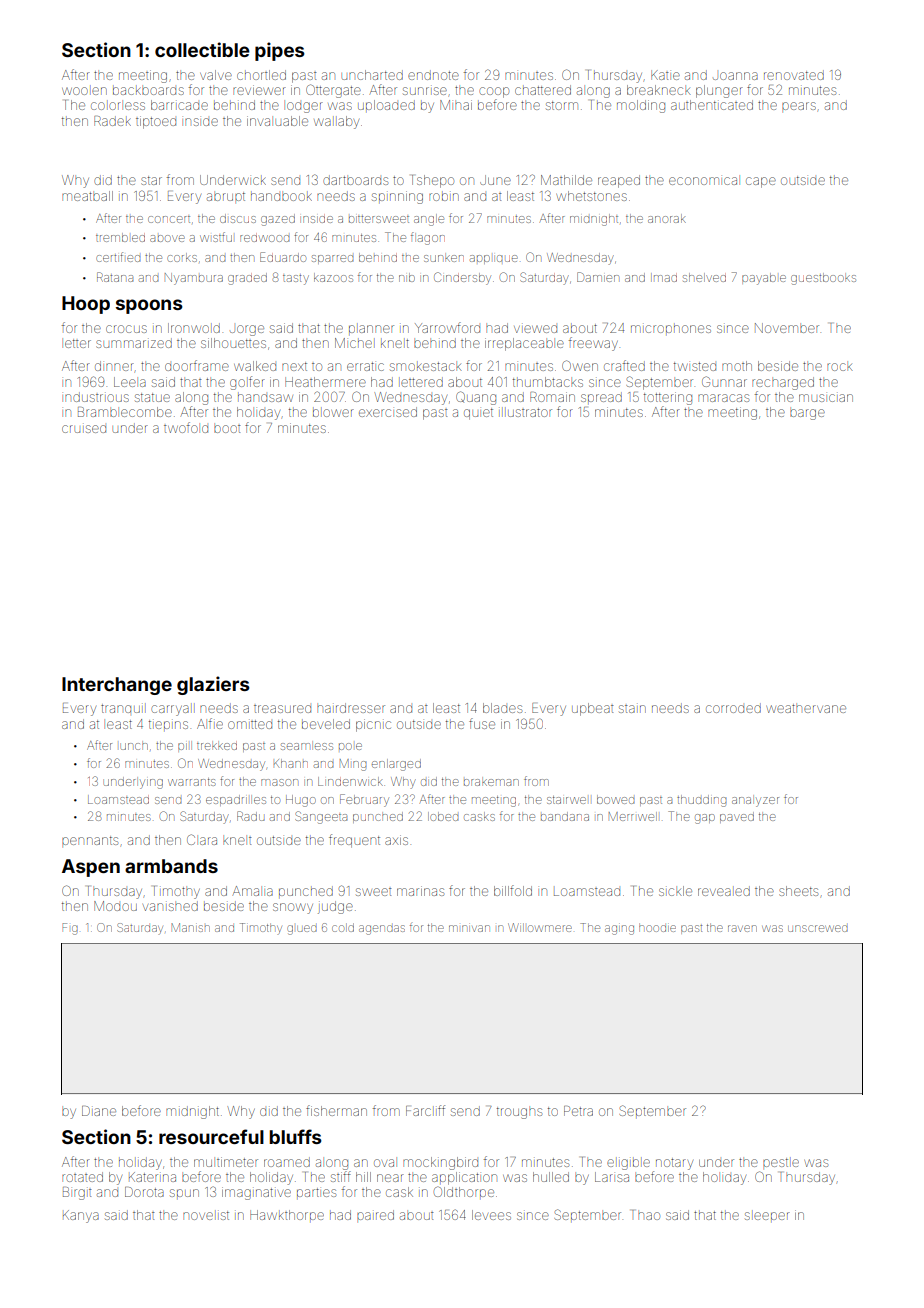  Describe the element at coordinates (84, 91) in the screenshot. I see `woolen` at that location.
